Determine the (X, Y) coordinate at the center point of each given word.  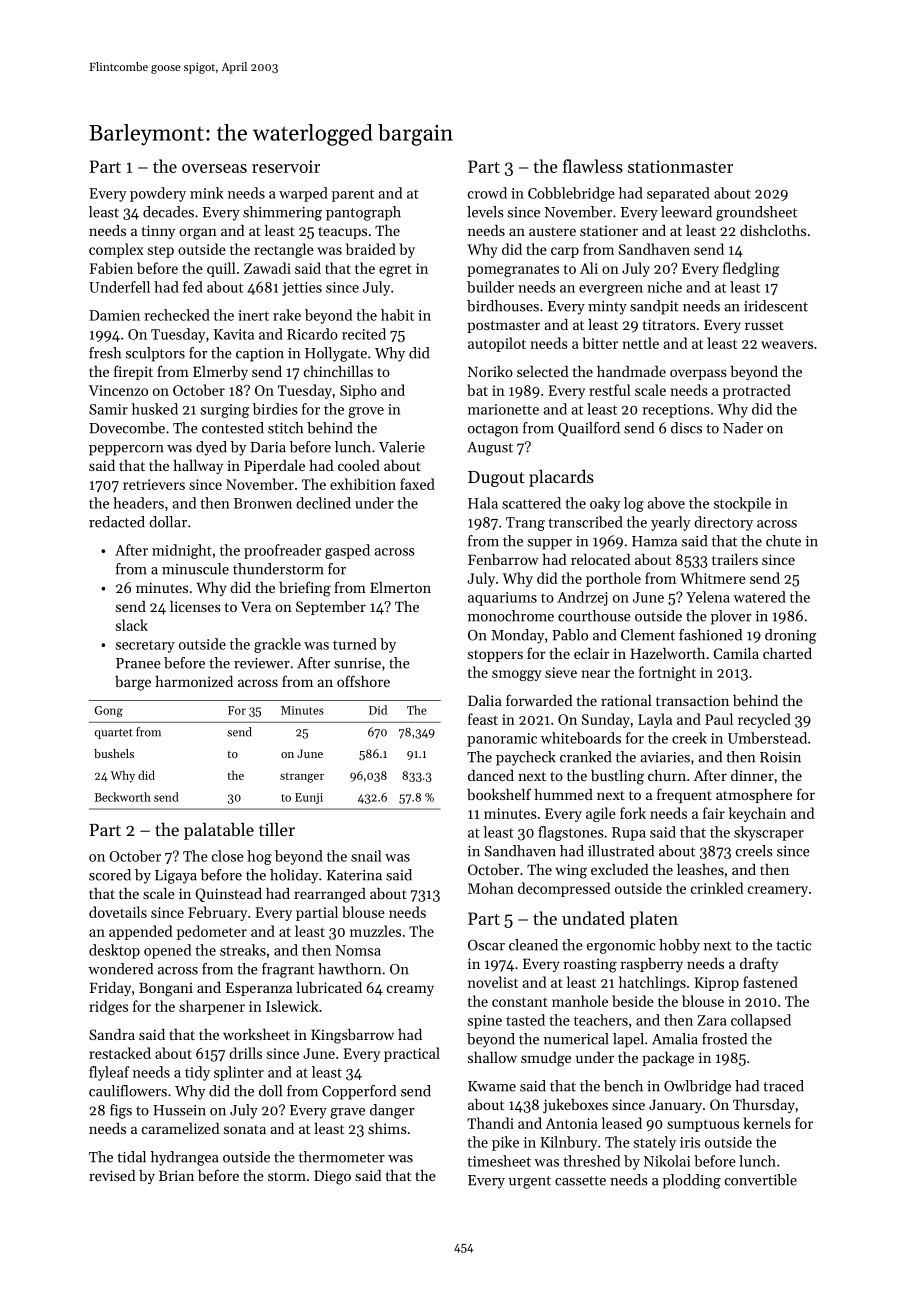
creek (689, 738)
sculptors (155, 354)
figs (121, 1111)
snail (366, 856)
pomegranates (513, 270)
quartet (114, 734)
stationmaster (680, 166)
